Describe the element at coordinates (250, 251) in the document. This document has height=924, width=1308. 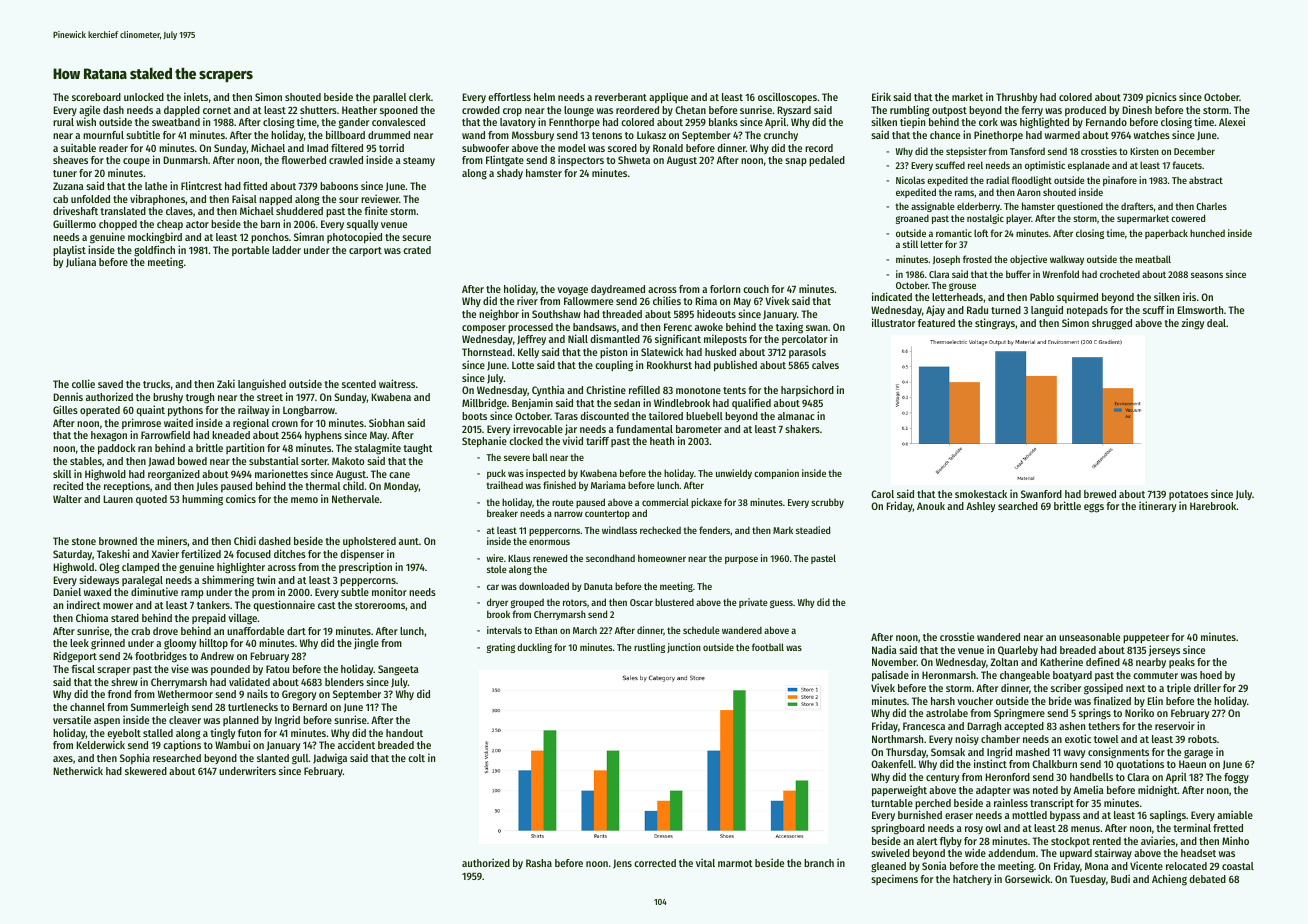
I see `portable` at that location.
